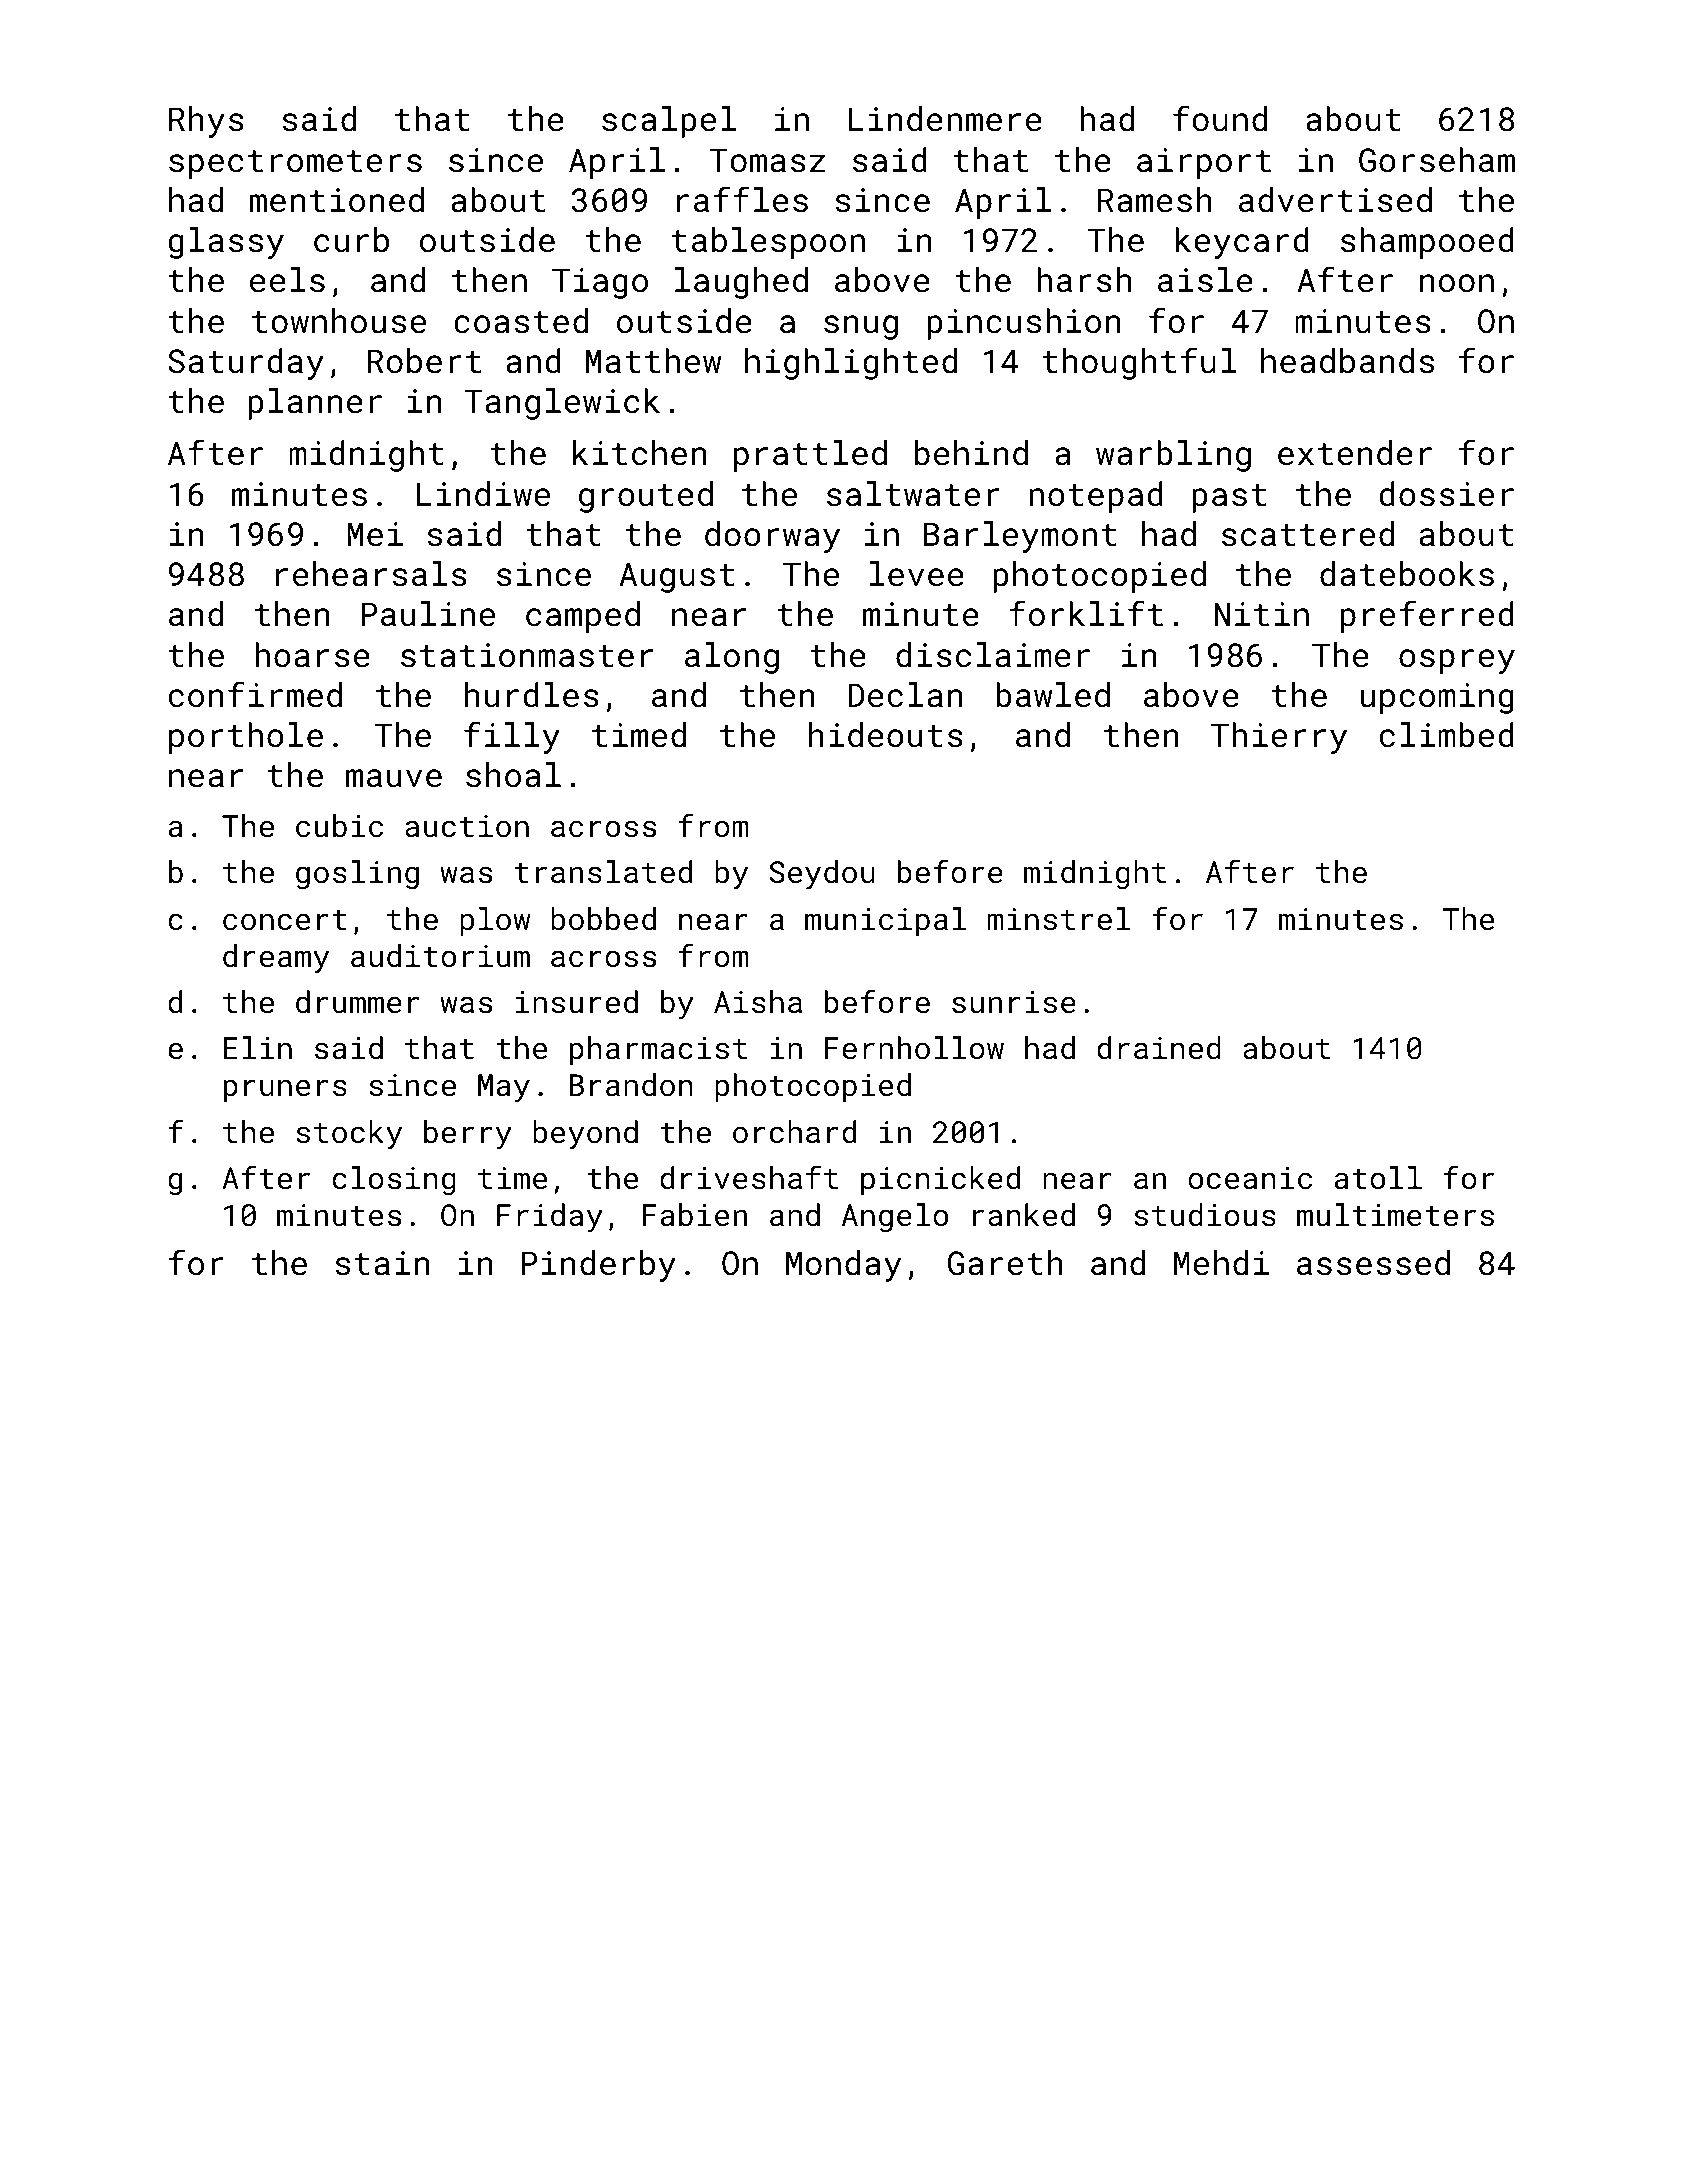 The image size is (1683, 2178). I want to click on Lindenmere, so click(945, 119).
